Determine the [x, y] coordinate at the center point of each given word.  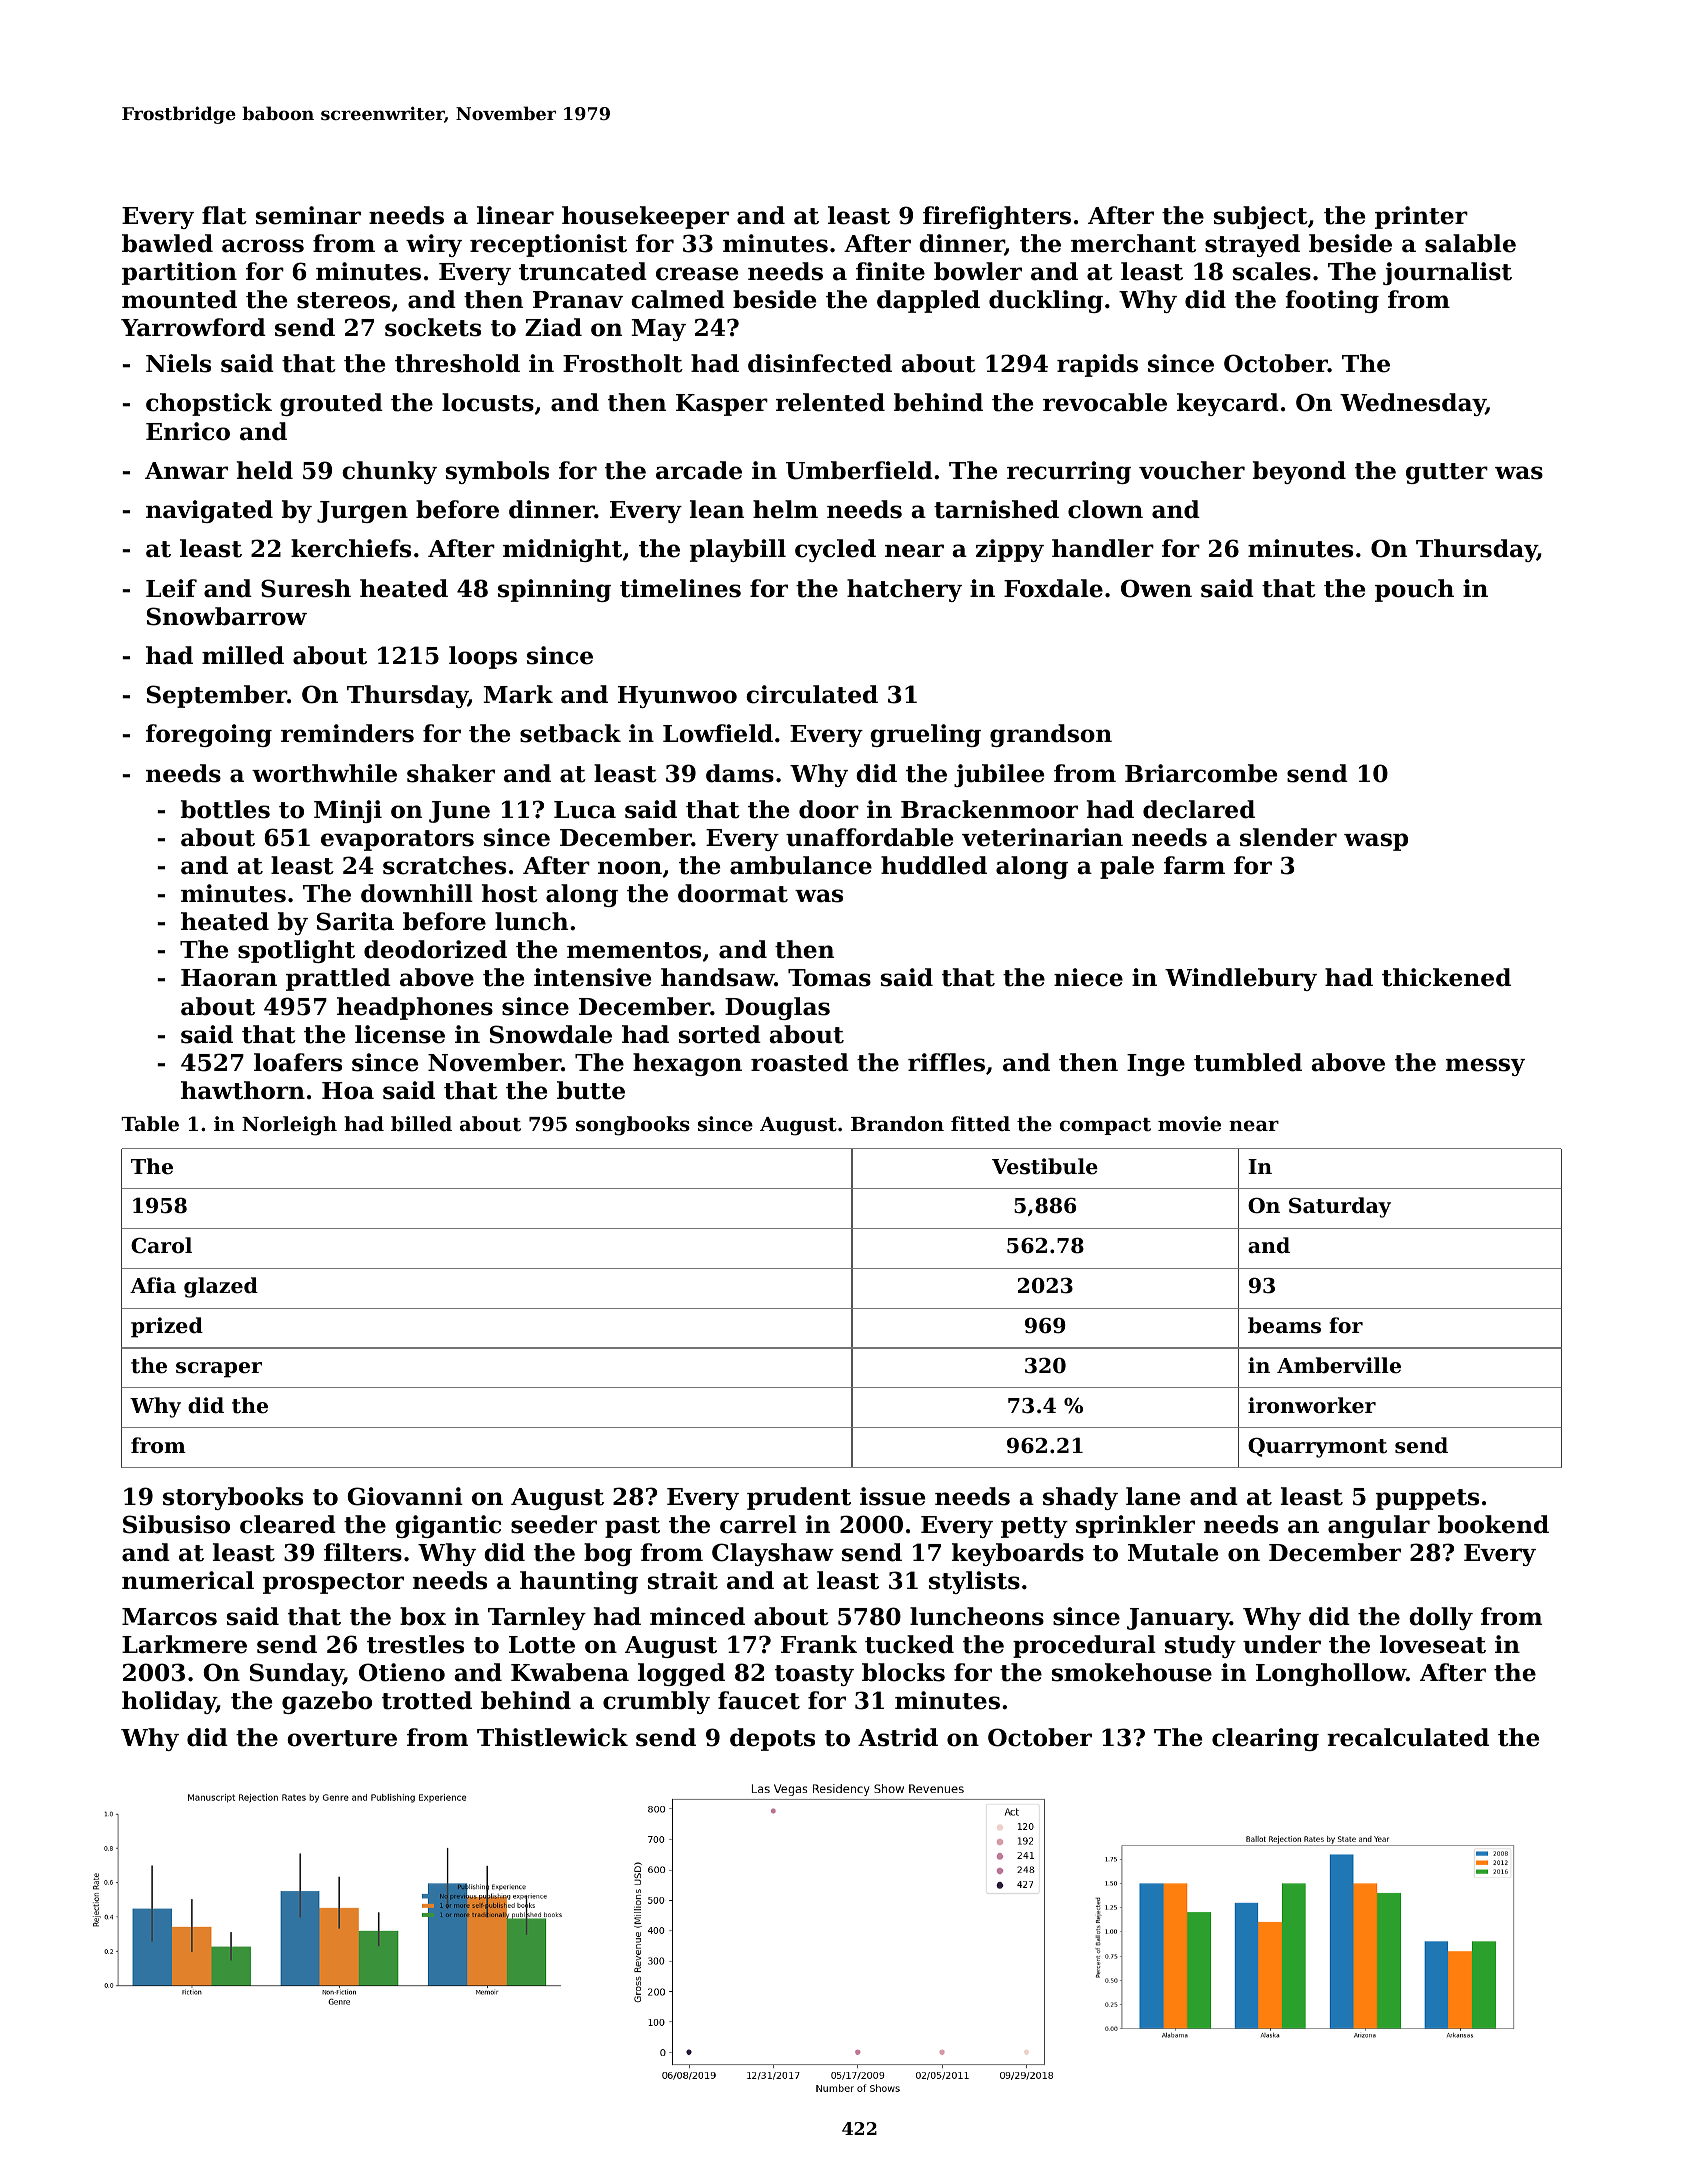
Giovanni [405, 1496]
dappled [928, 301]
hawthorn [243, 1090]
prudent [799, 1498]
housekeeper [645, 217]
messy [1485, 1067]
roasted [800, 1062]
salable [1470, 243]
